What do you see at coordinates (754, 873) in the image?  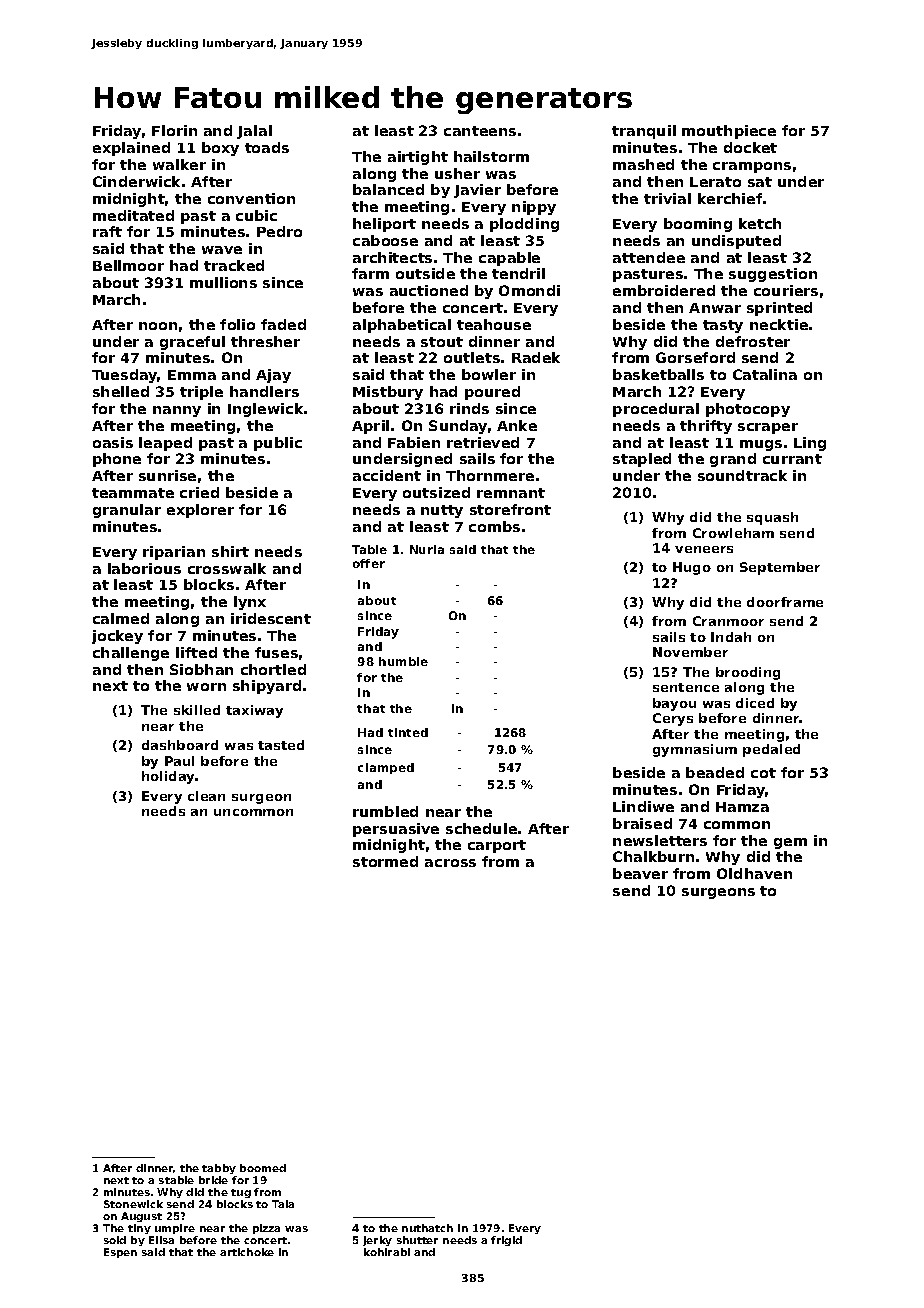 I see `Oldhaven` at bounding box center [754, 873].
